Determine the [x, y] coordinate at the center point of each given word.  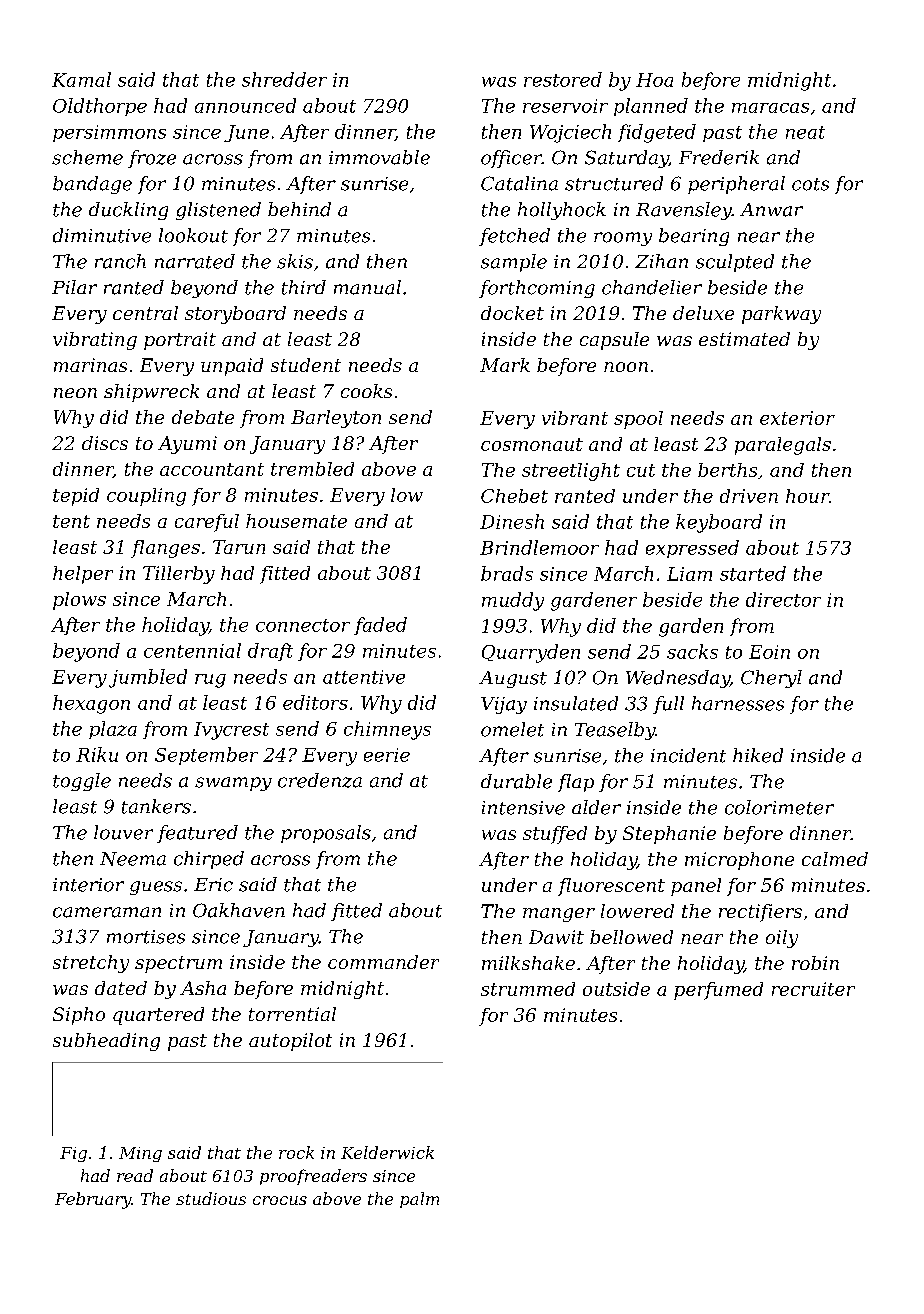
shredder [284, 79]
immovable [379, 157]
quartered [158, 1016]
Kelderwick [387, 1152]
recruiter [813, 989]
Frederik [719, 157]
